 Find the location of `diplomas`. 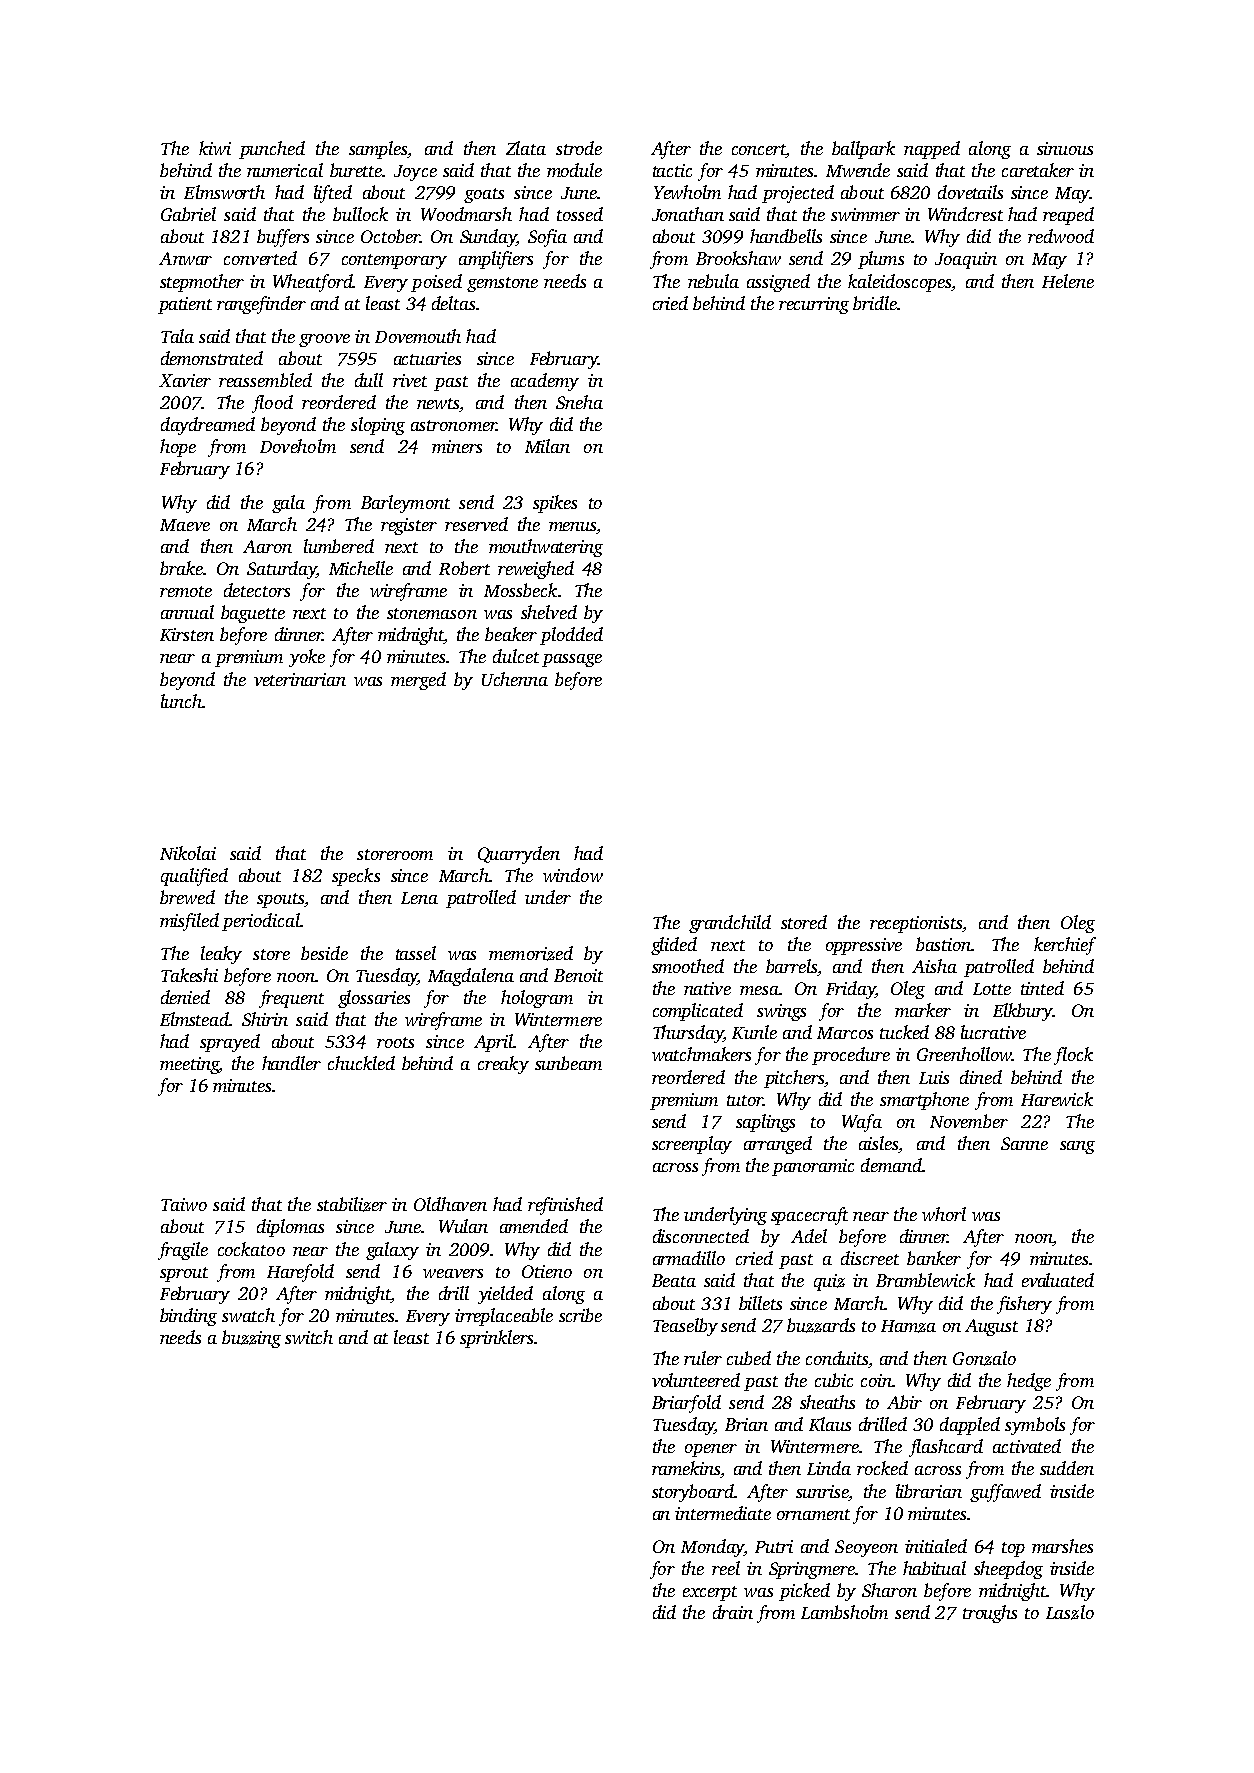

diplomas is located at coordinates (290, 1228).
